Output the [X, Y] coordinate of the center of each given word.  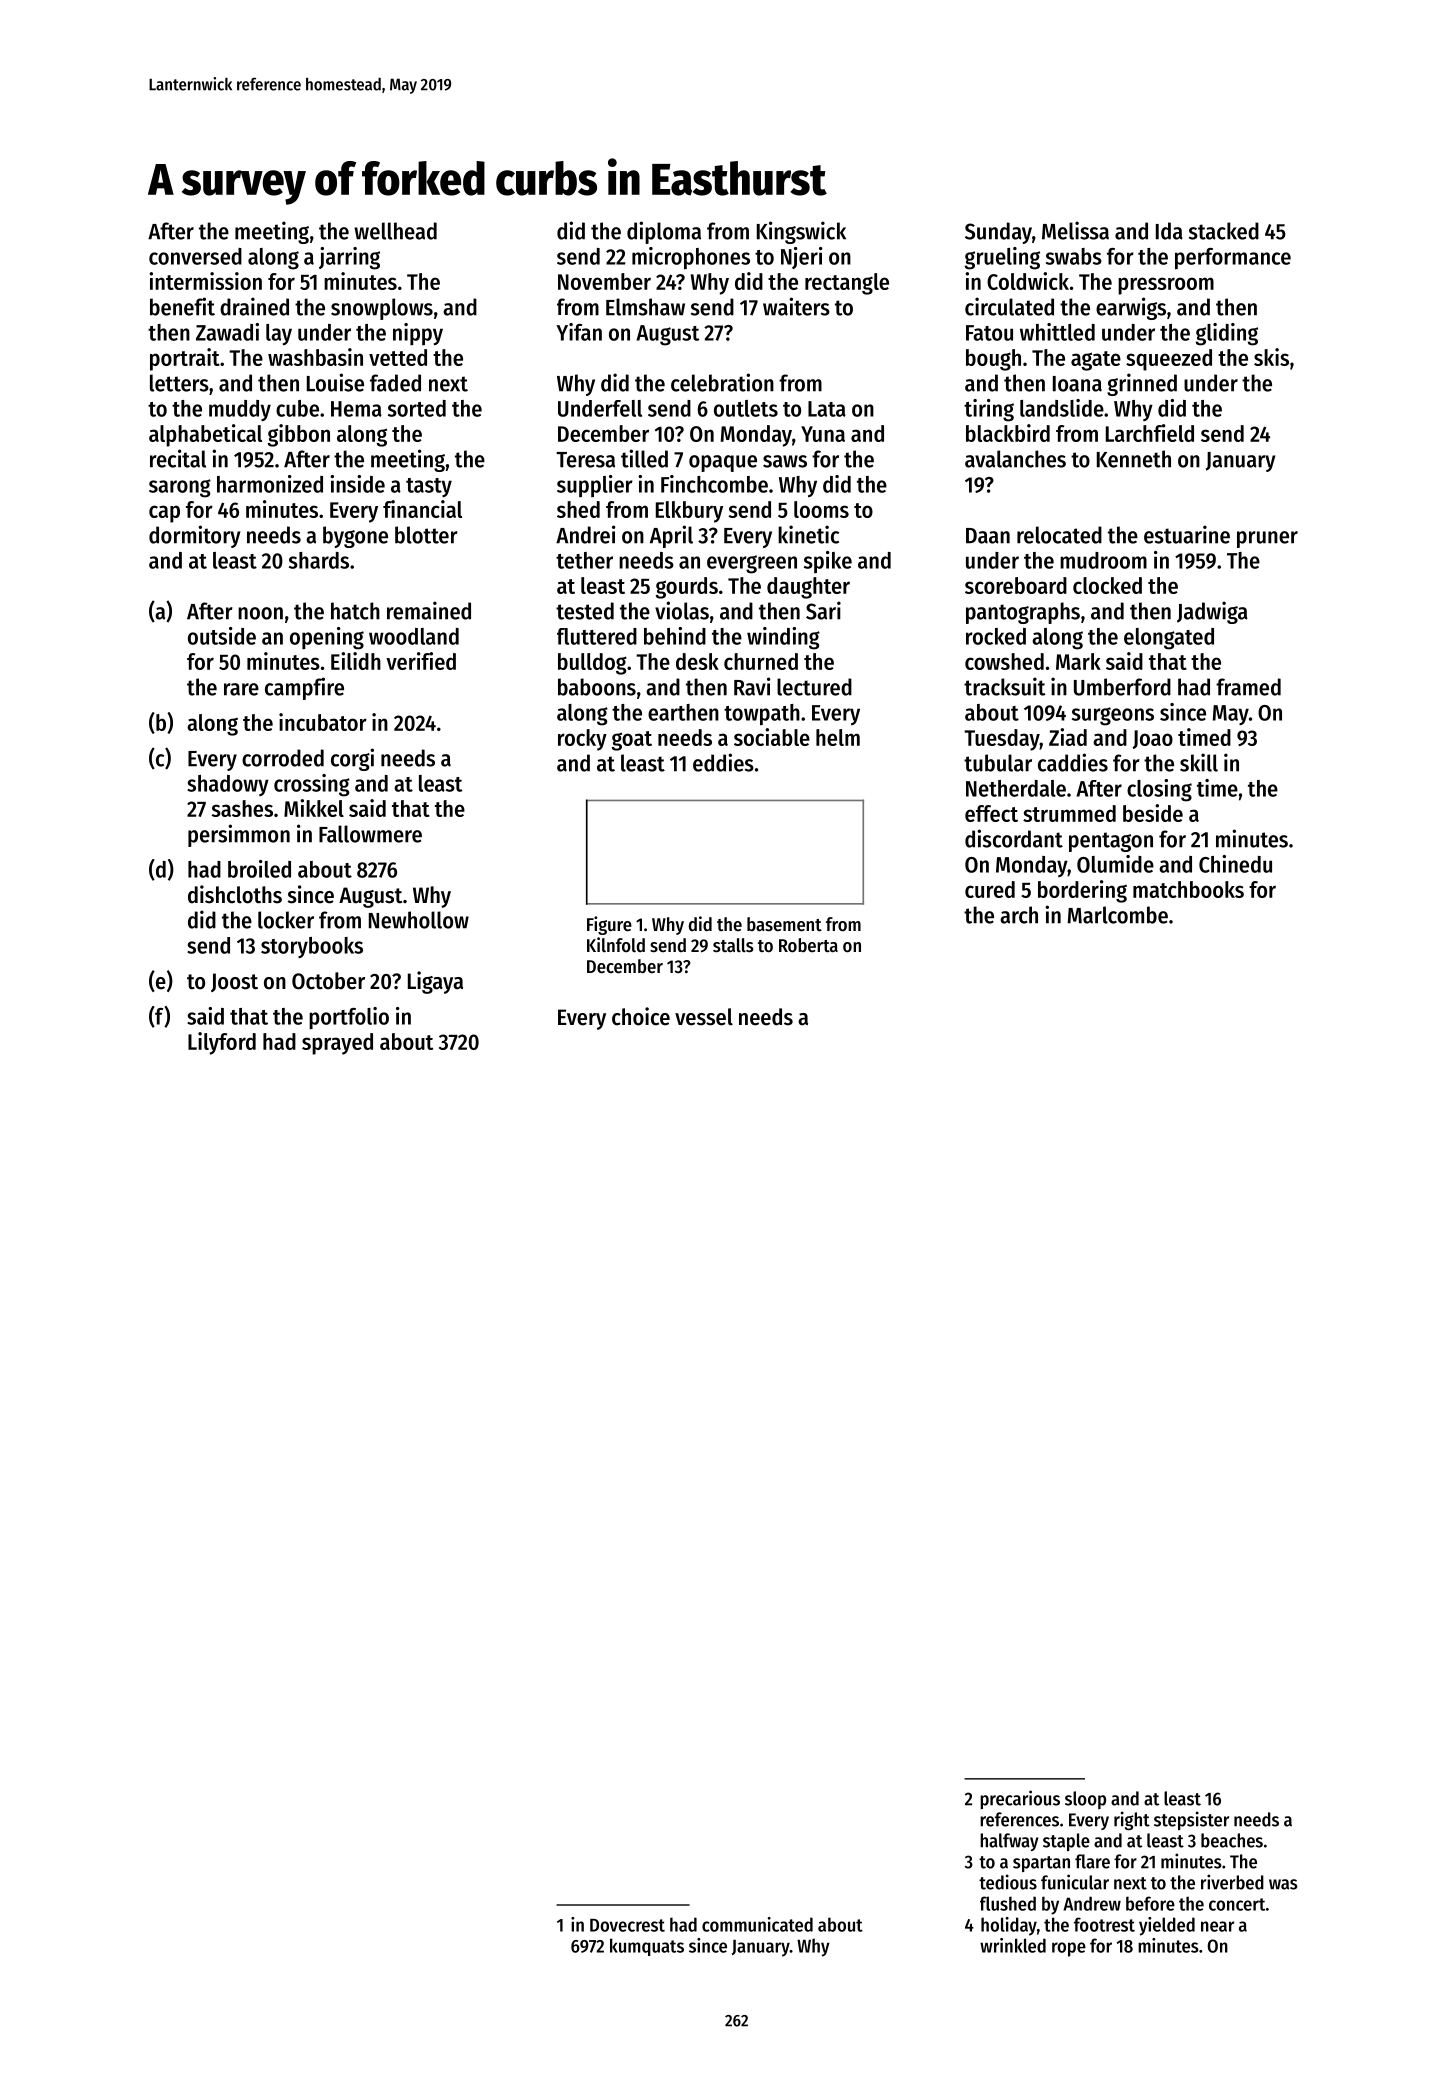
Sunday [998, 233]
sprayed [337, 1044]
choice [641, 1016]
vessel [704, 1017]
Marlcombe [1118, 915]
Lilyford [222, 1043]
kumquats [647, 1947]
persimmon [239, 835]
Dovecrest [627, 1925]
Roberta [808, 945]
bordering [1082, 891]
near [1217, 1926]
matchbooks [1188, 889]
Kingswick [801, 232]
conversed [195, 256]
